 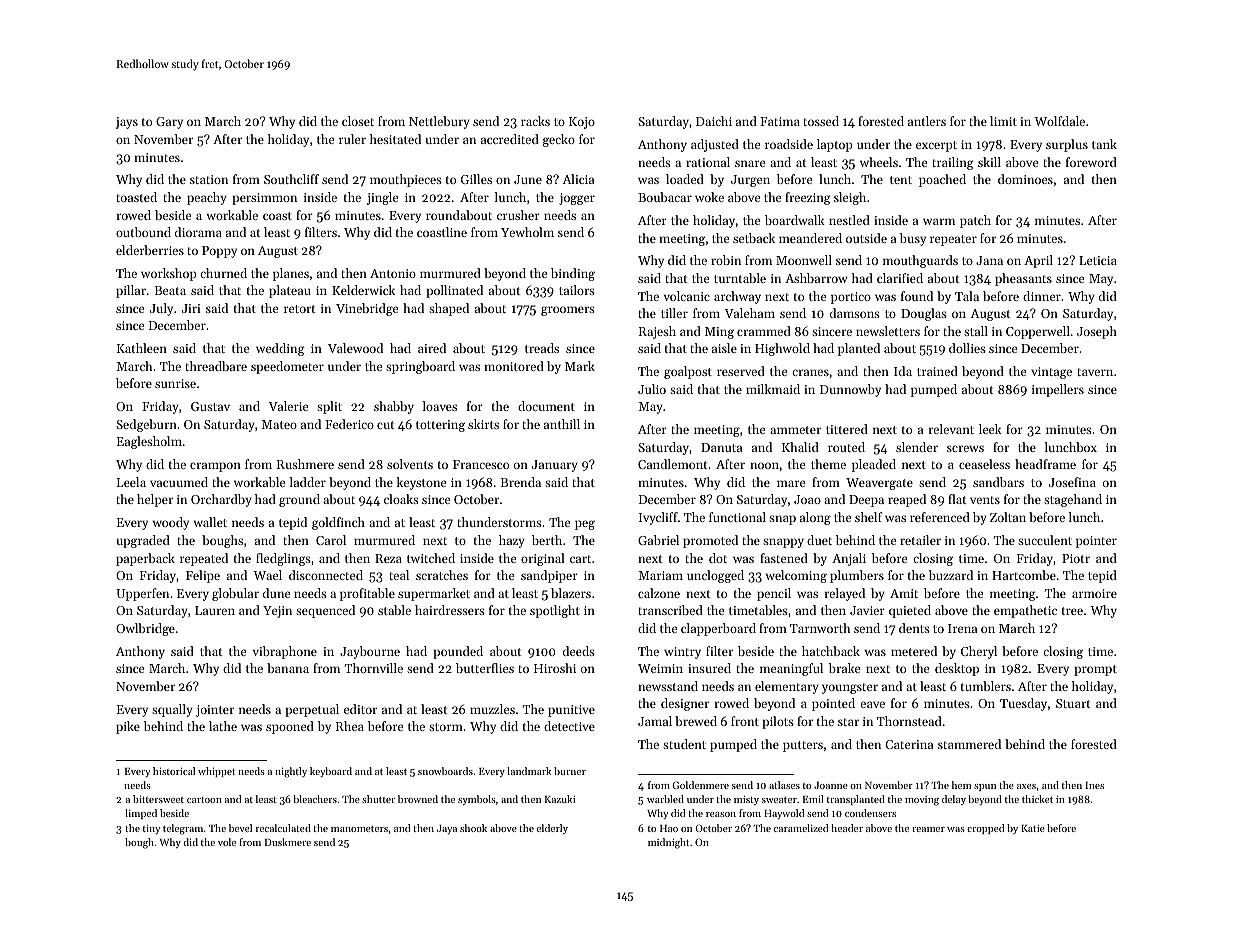 I want to click on Valerie, so click(x=288, y=406).
